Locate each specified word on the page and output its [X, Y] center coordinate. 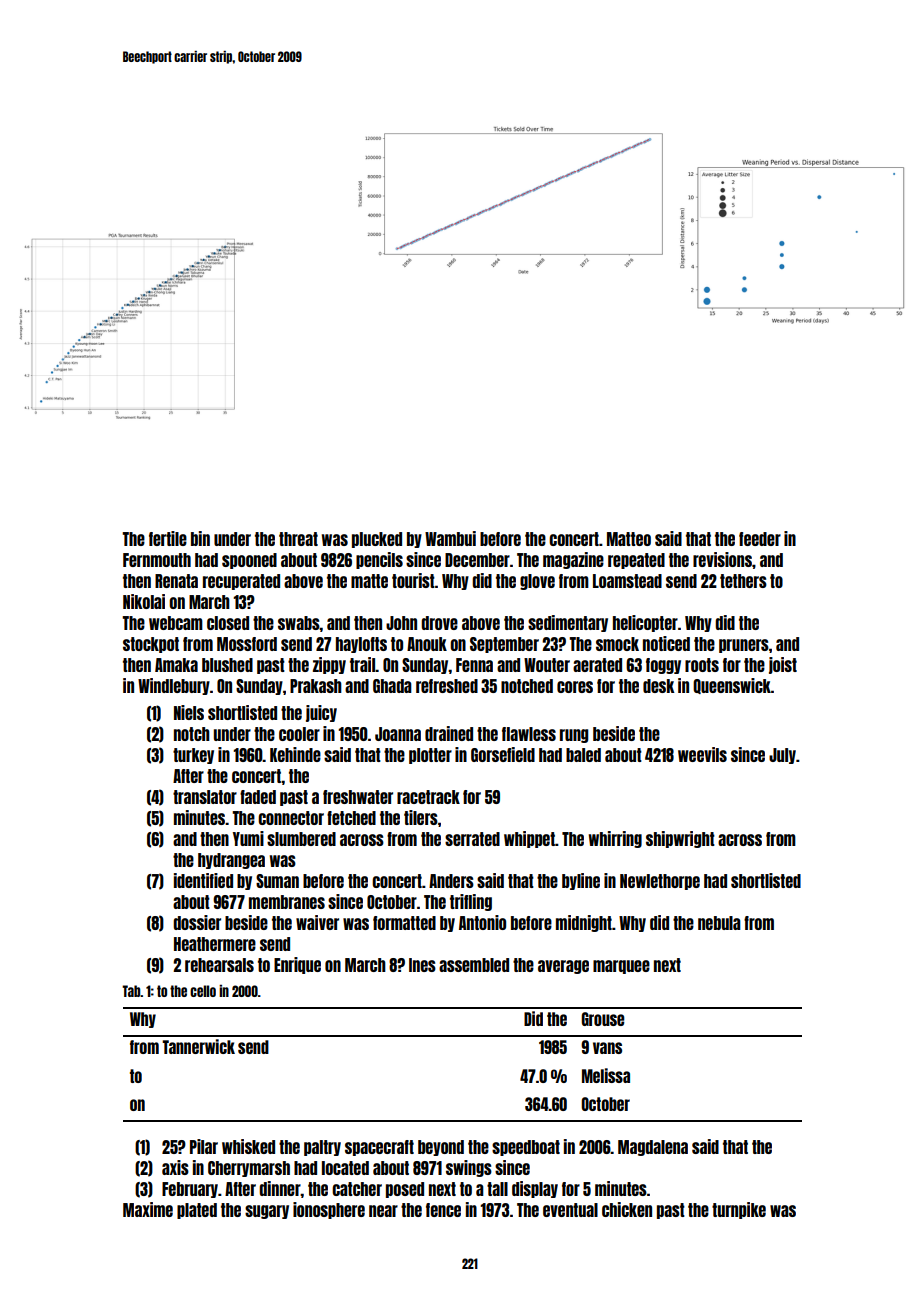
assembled [474, 965]
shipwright [680, 839]
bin [200, 538]
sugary [267, 1212]
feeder [760, 539]
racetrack [428, 797]
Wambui [450, 538]
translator [205, 797]
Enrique [297, 965]
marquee [621, 967]
